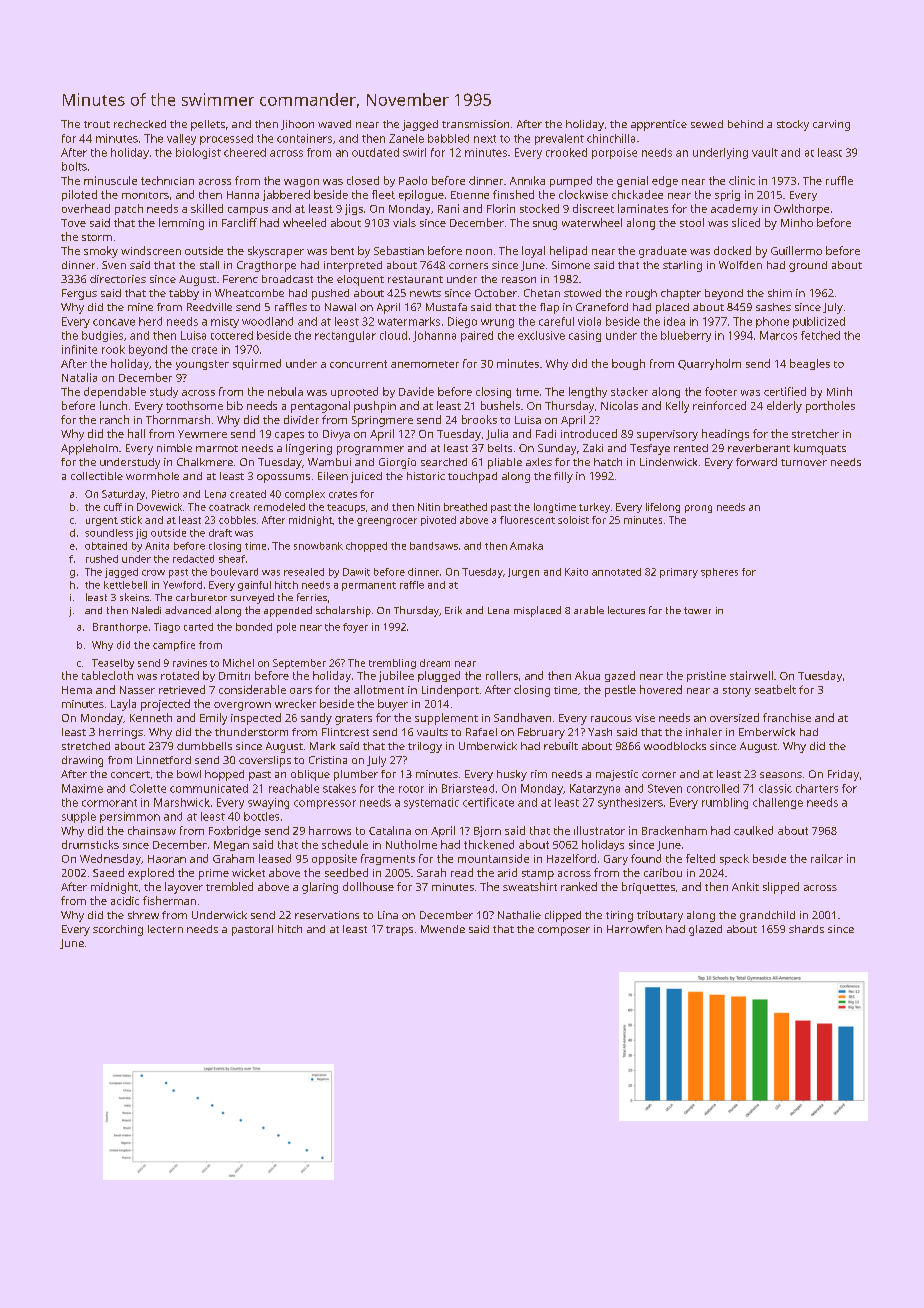 Image resolution: width=924 pixels, height=1308 pixels. What do you see at coordinates (79, 195) in the screenshot?
I see `piloted` at bounding box center [79, 195].
